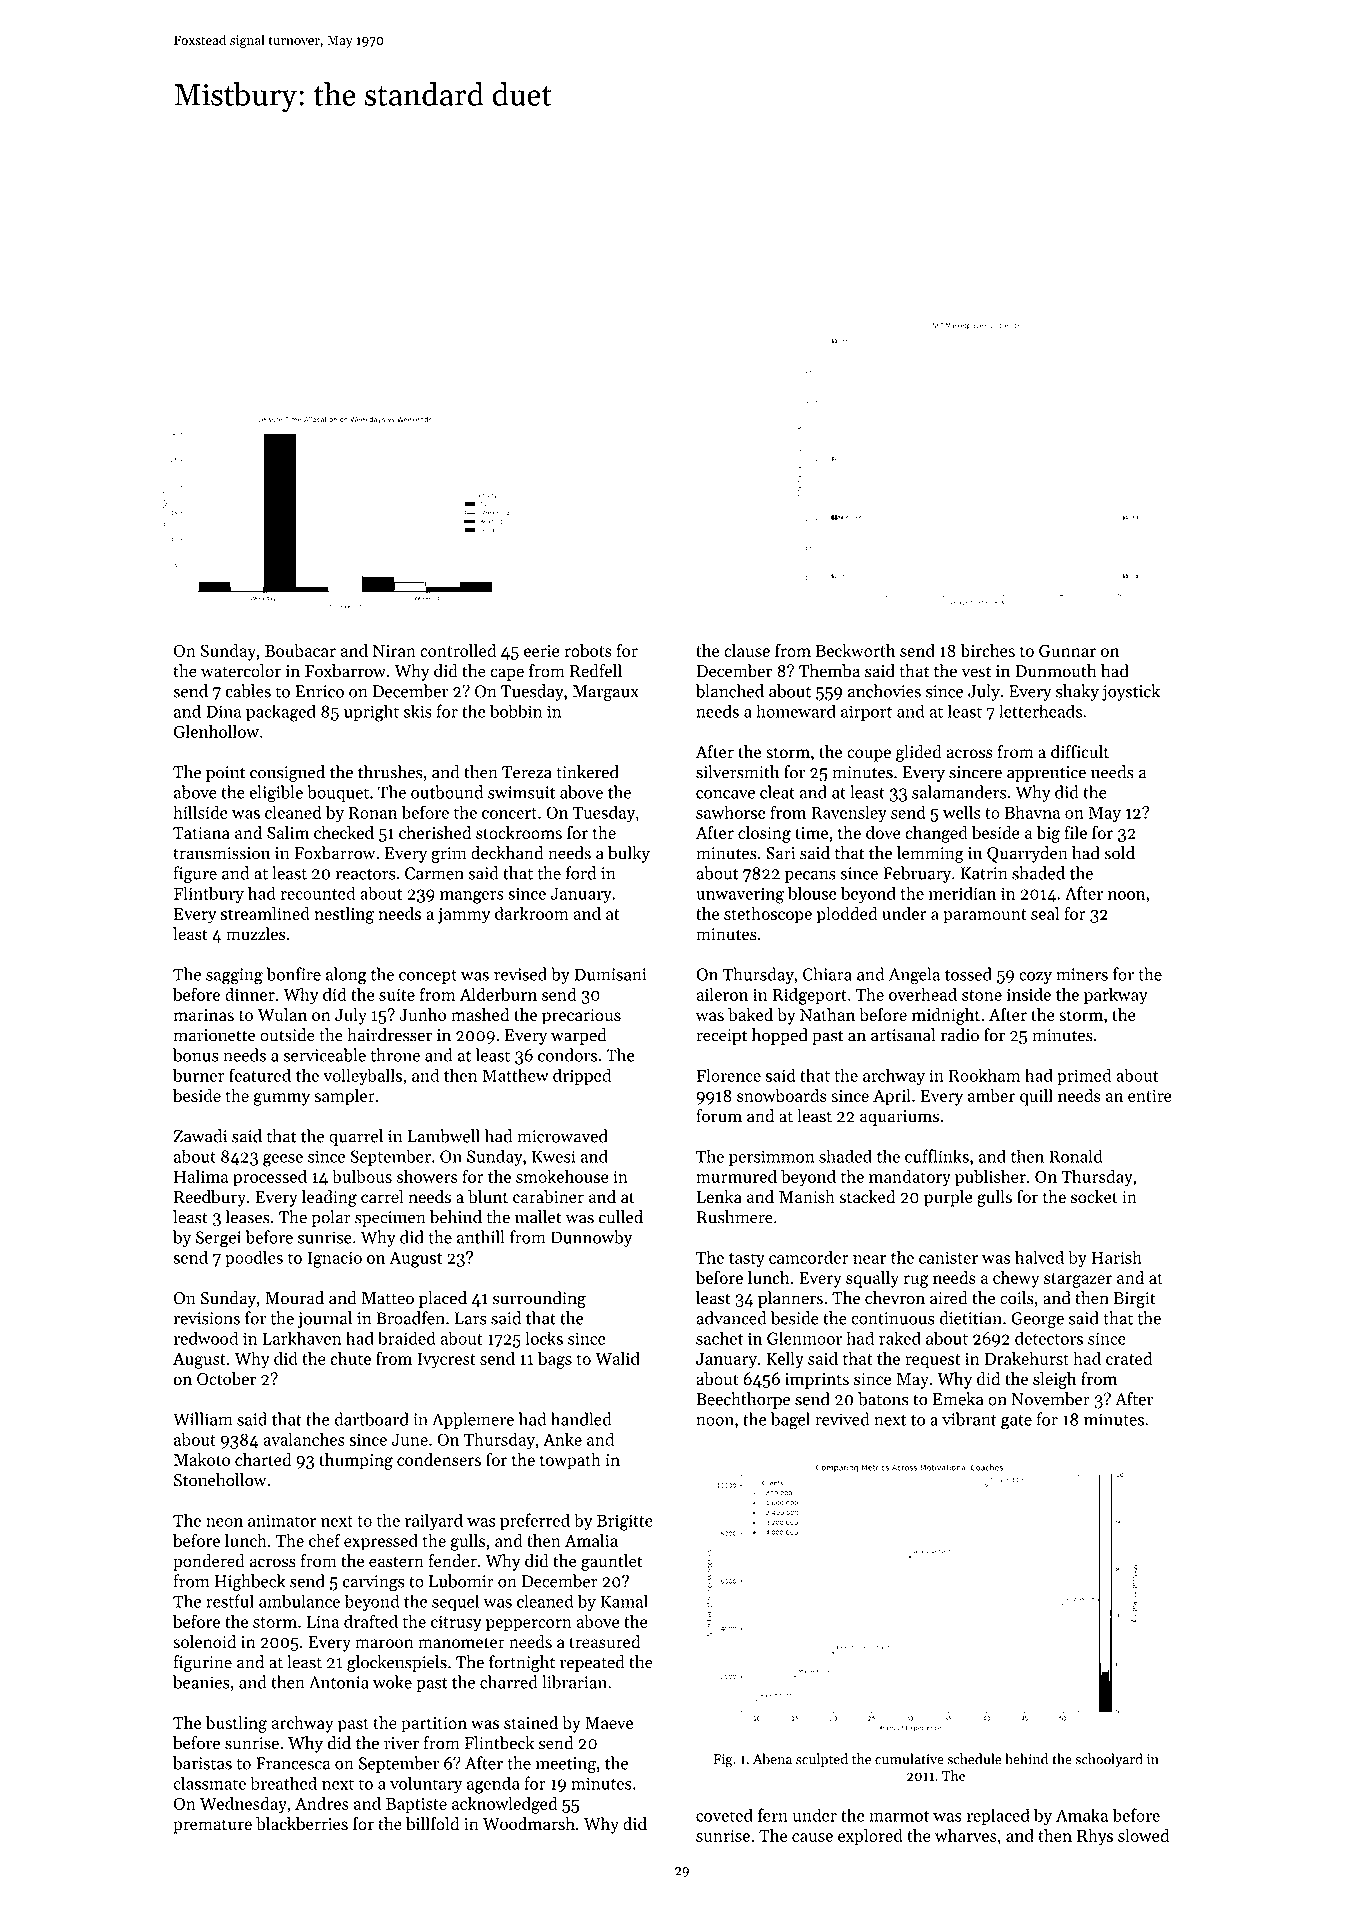 This screenshot has width=1349, height=1908. I want to click on blanched, so click(730, 691).
